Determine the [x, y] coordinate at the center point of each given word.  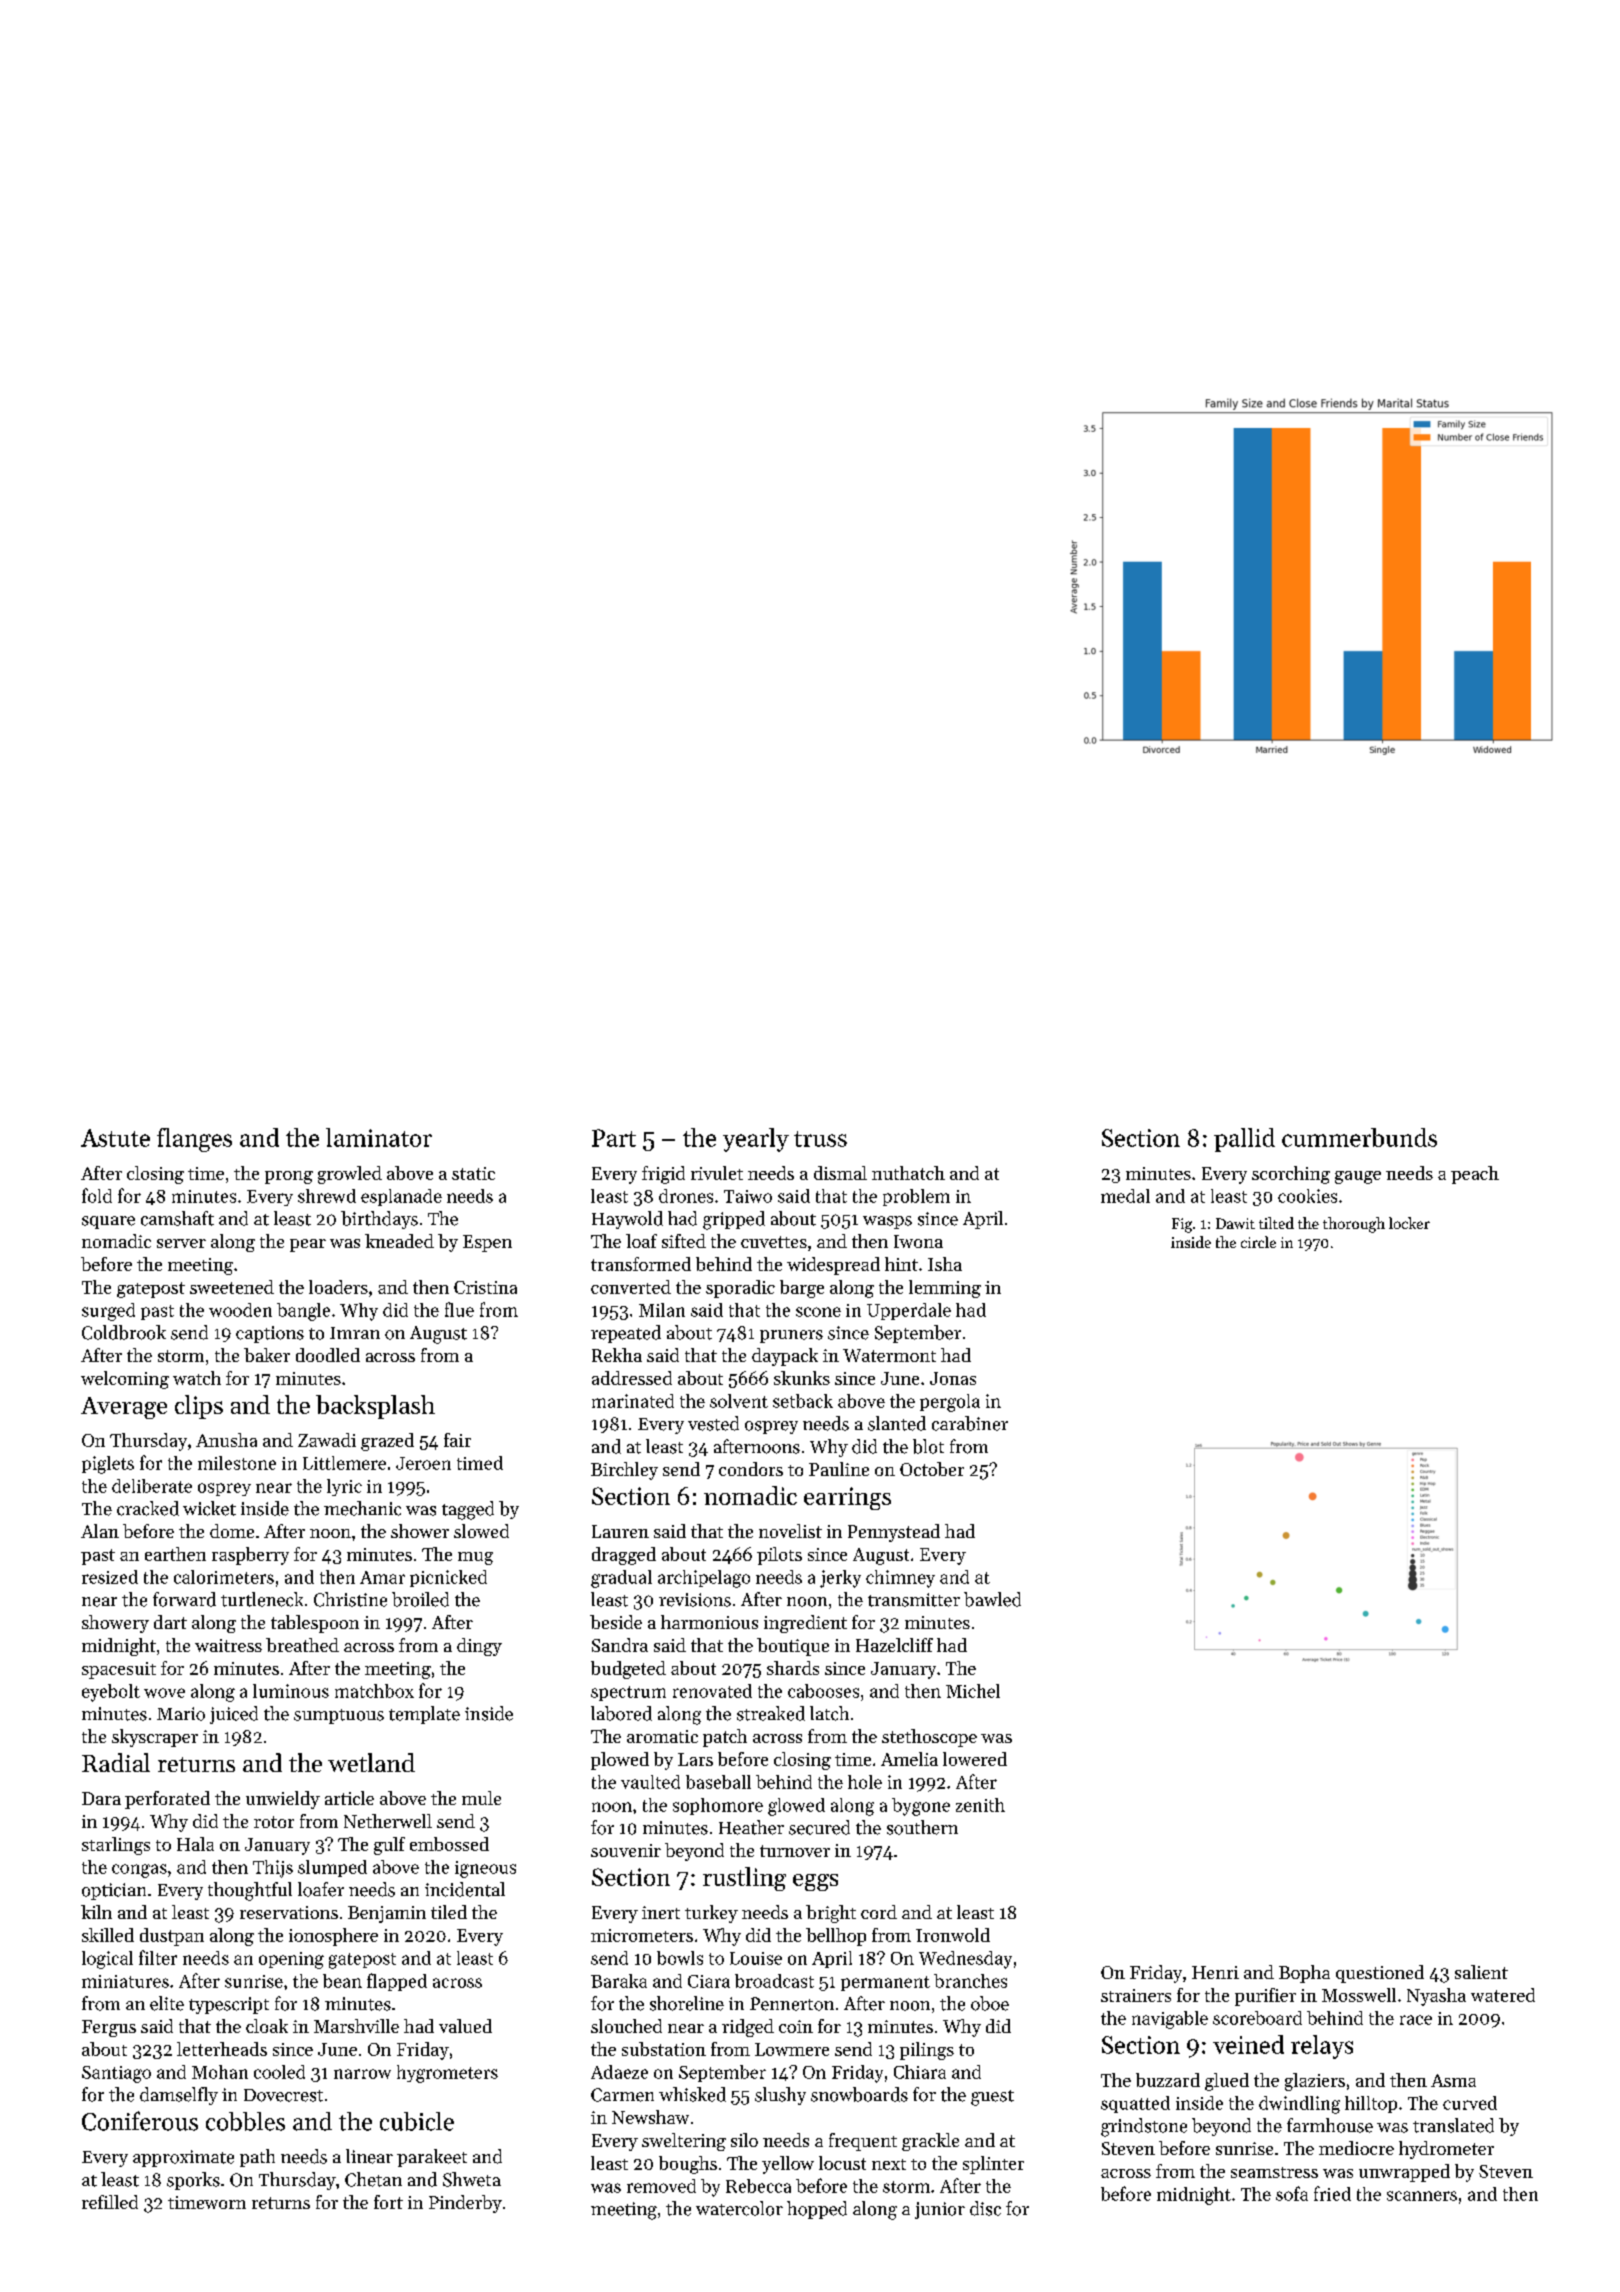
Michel [973, 1691]
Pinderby [465, 2204]
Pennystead [894, 1533]
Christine [350, 1599]
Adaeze [619, 2072]
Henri [1215, 1972]
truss [820, 1139]
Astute [115, 1138]
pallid [1244, 1140]
